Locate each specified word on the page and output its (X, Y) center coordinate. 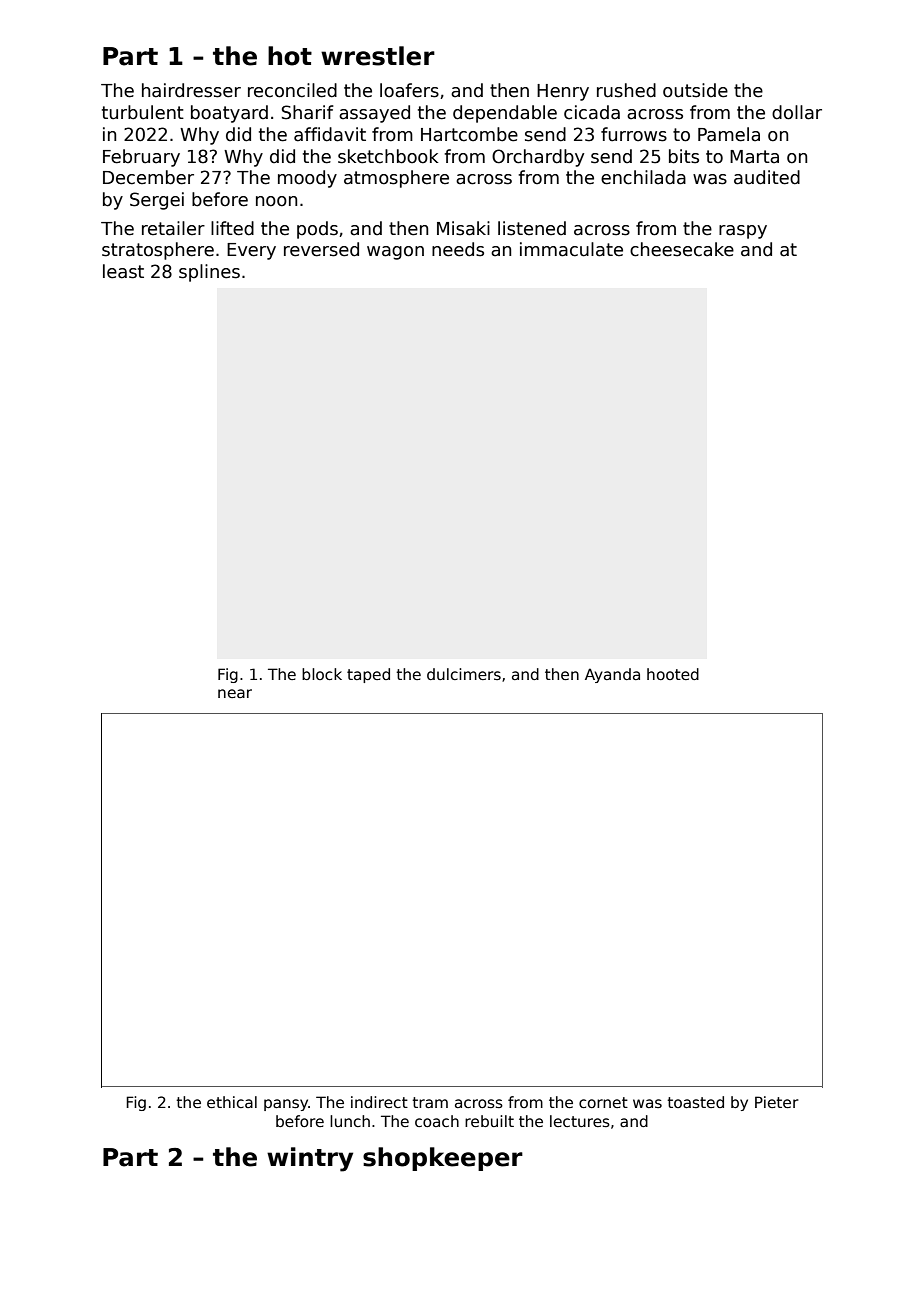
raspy (743, 232)
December (148, 177)
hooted (673, 674)
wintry (310, 1159)
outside (695, 90)
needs (458, 249)
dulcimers (464, 674)
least (123, 271)
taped (368, 675)
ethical (232, 1102)
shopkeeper (443, 1159)
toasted (695, 1102)
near (235, 693)
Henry (563, 92)
